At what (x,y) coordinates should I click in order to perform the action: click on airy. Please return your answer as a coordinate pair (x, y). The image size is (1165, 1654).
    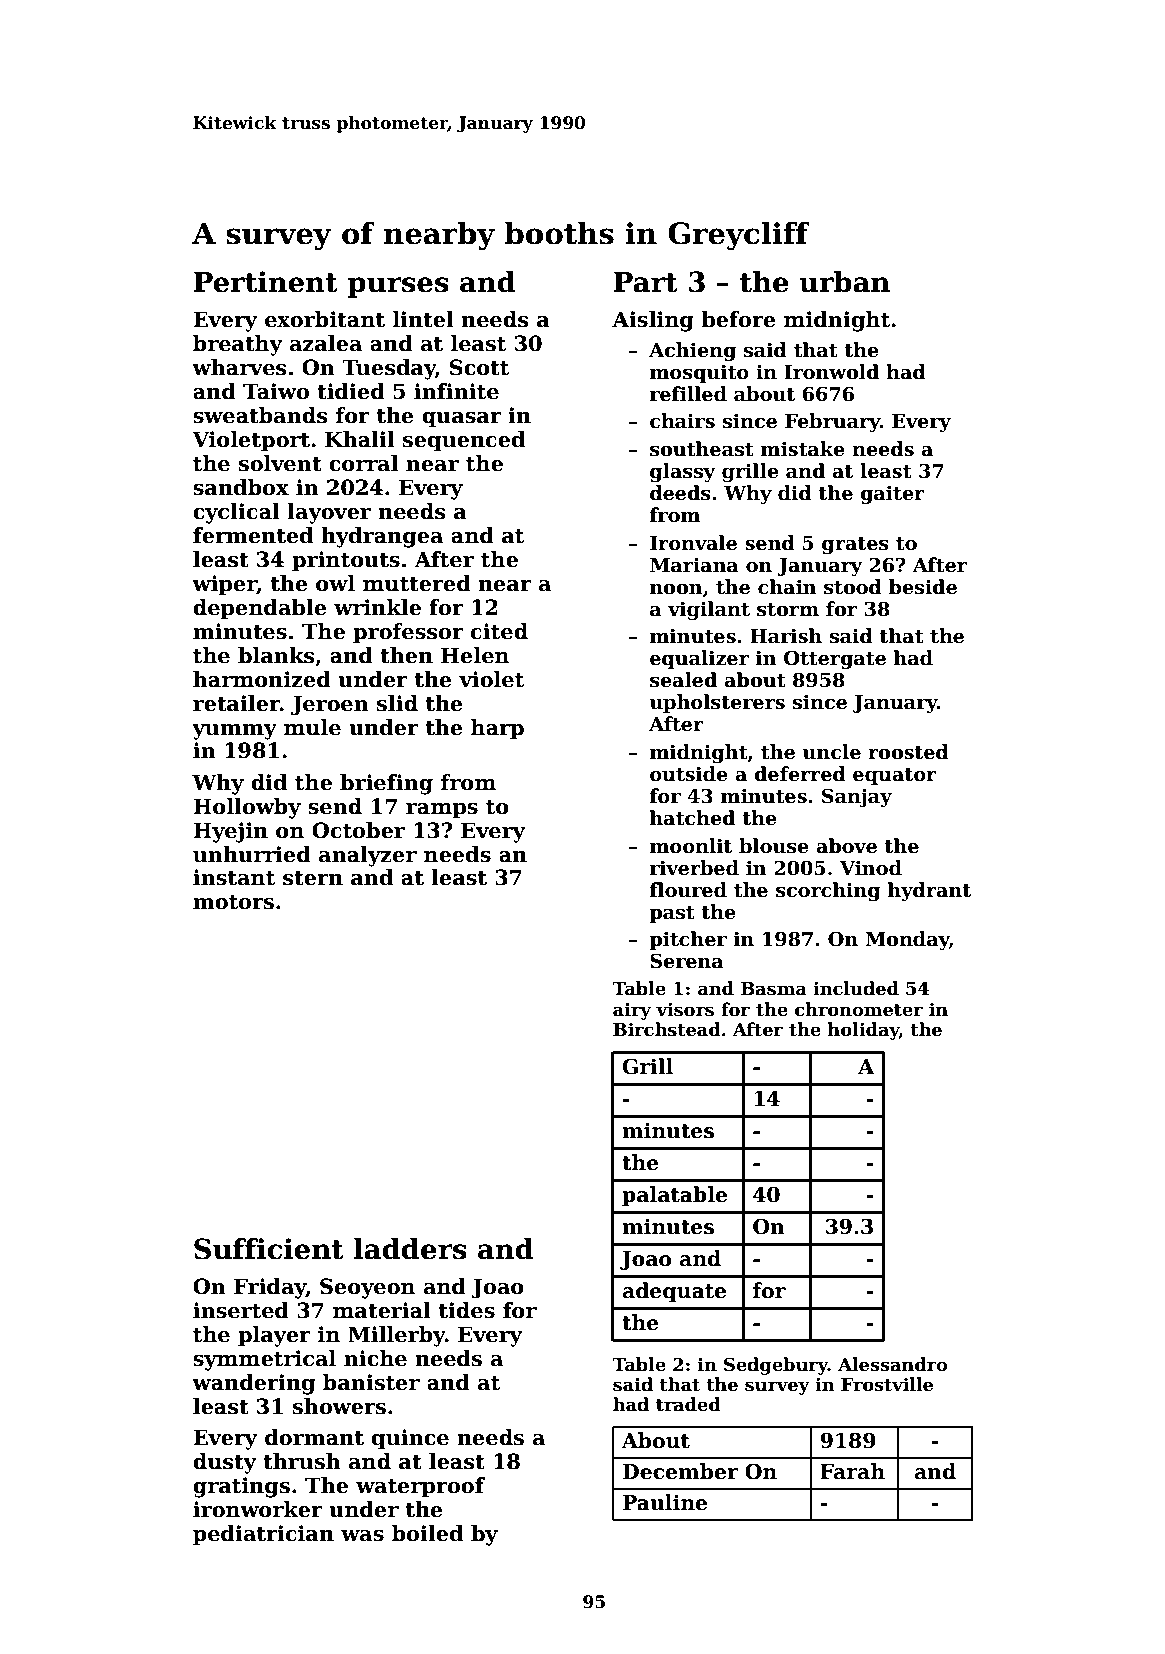
    Looking at the image, I should click on (632, 1011).
